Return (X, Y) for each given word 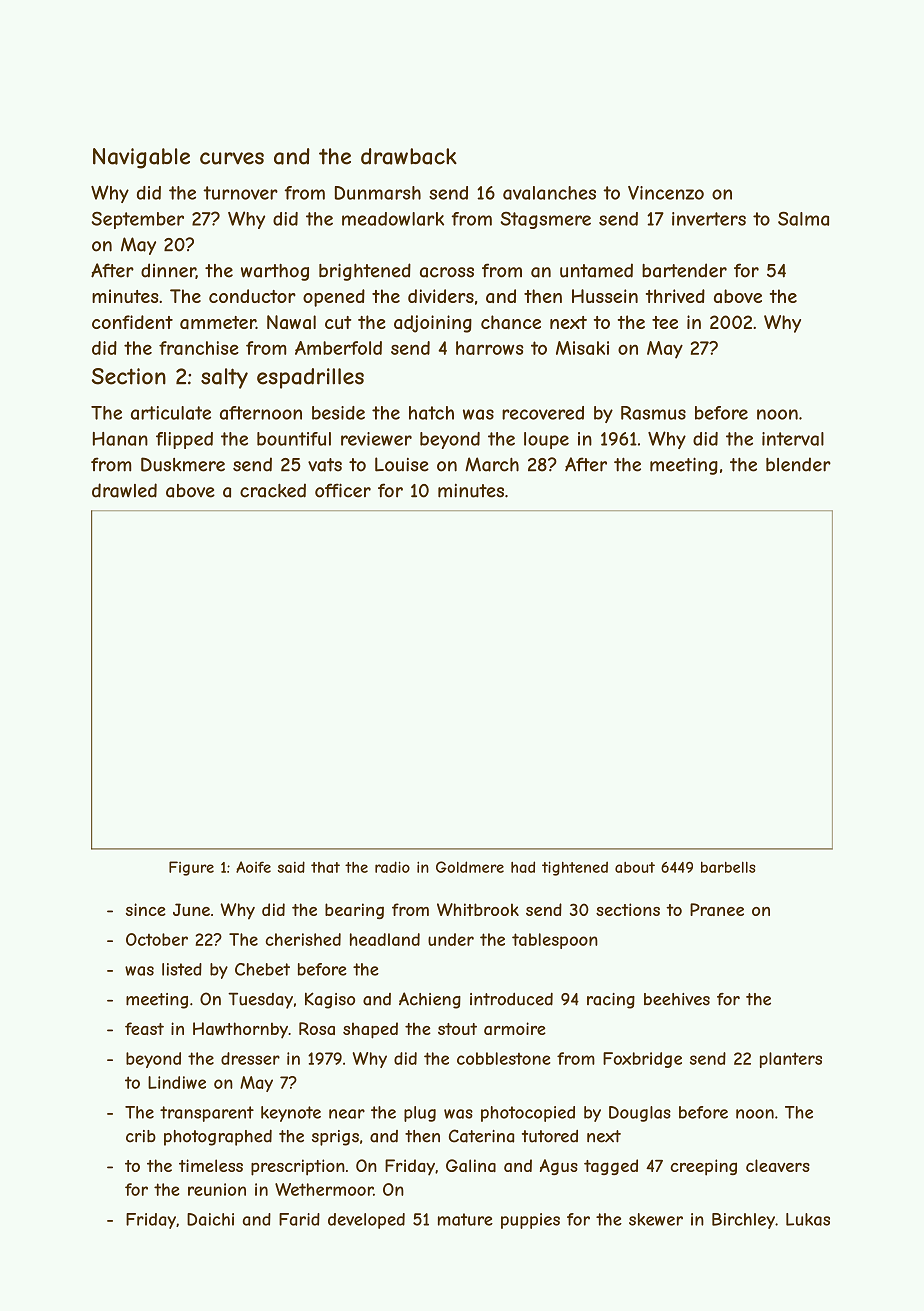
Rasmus (653, 413)
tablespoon (555, 941)
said (291, 867)
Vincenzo (666, 193)
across (447, 272)
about (635, 867)
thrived (675, 296)
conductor (252, 296)
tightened (575, 868)
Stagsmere (546, 220)
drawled (124, 490)
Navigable (141, 158)
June (191, 909)
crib (141, 1136)
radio (392, 867)
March (492, 464)
